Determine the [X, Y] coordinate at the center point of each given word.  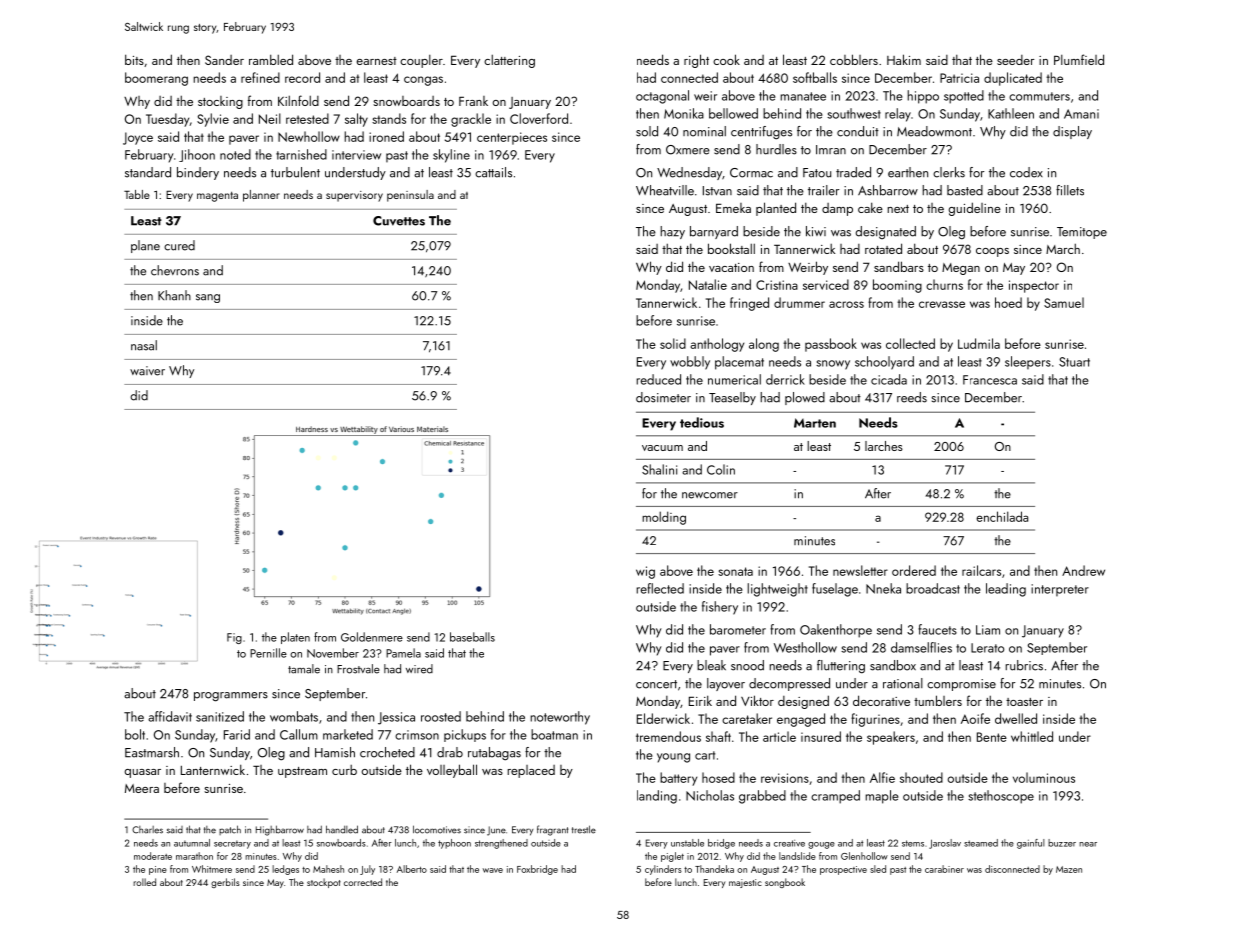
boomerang [156, 79]
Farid [237, 734]
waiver [147, 371]
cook [726, 59]
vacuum [662, 448]
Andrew [1083, 570]
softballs [815, 77]
